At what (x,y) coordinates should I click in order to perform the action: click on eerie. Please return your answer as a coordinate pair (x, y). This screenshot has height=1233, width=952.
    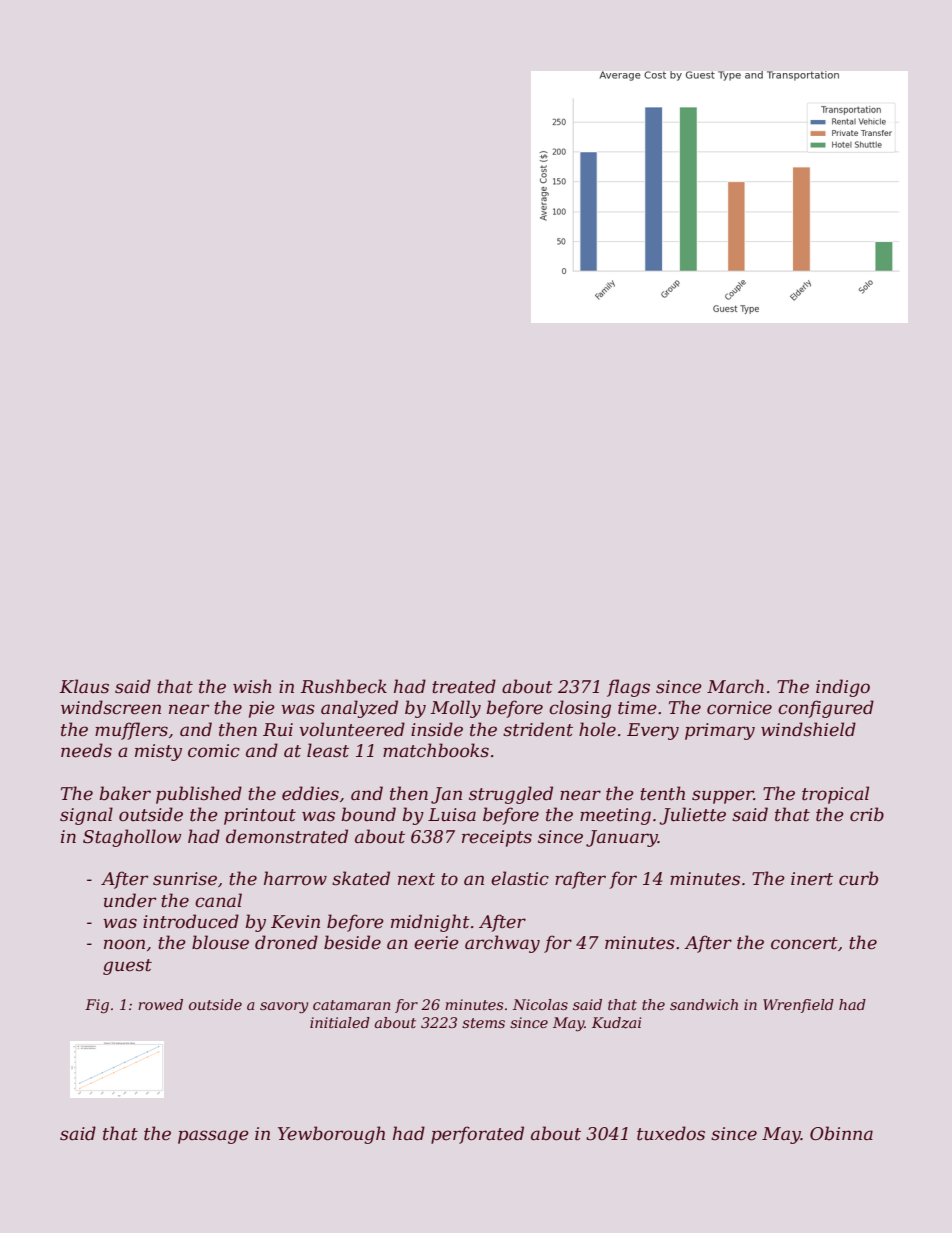
    Looking at the image, I should click on (436, 943).
